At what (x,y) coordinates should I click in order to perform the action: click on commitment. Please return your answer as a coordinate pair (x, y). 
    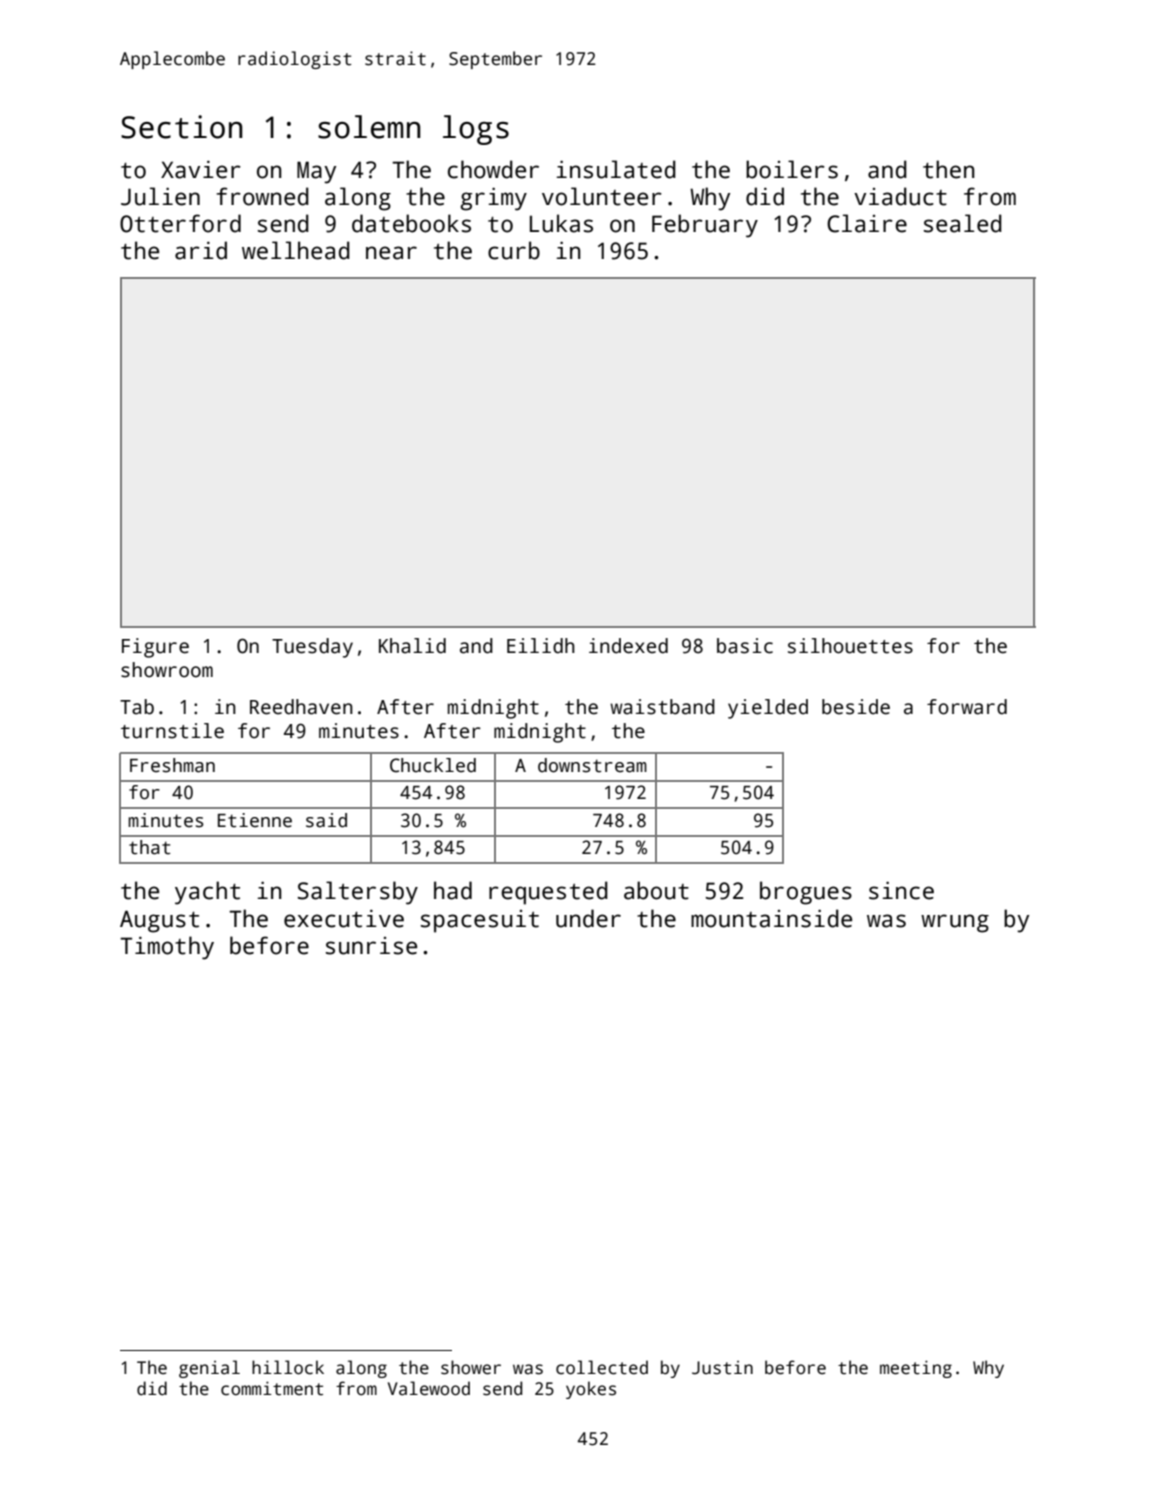
    Looking at the image, I should click on (272, 1388).
